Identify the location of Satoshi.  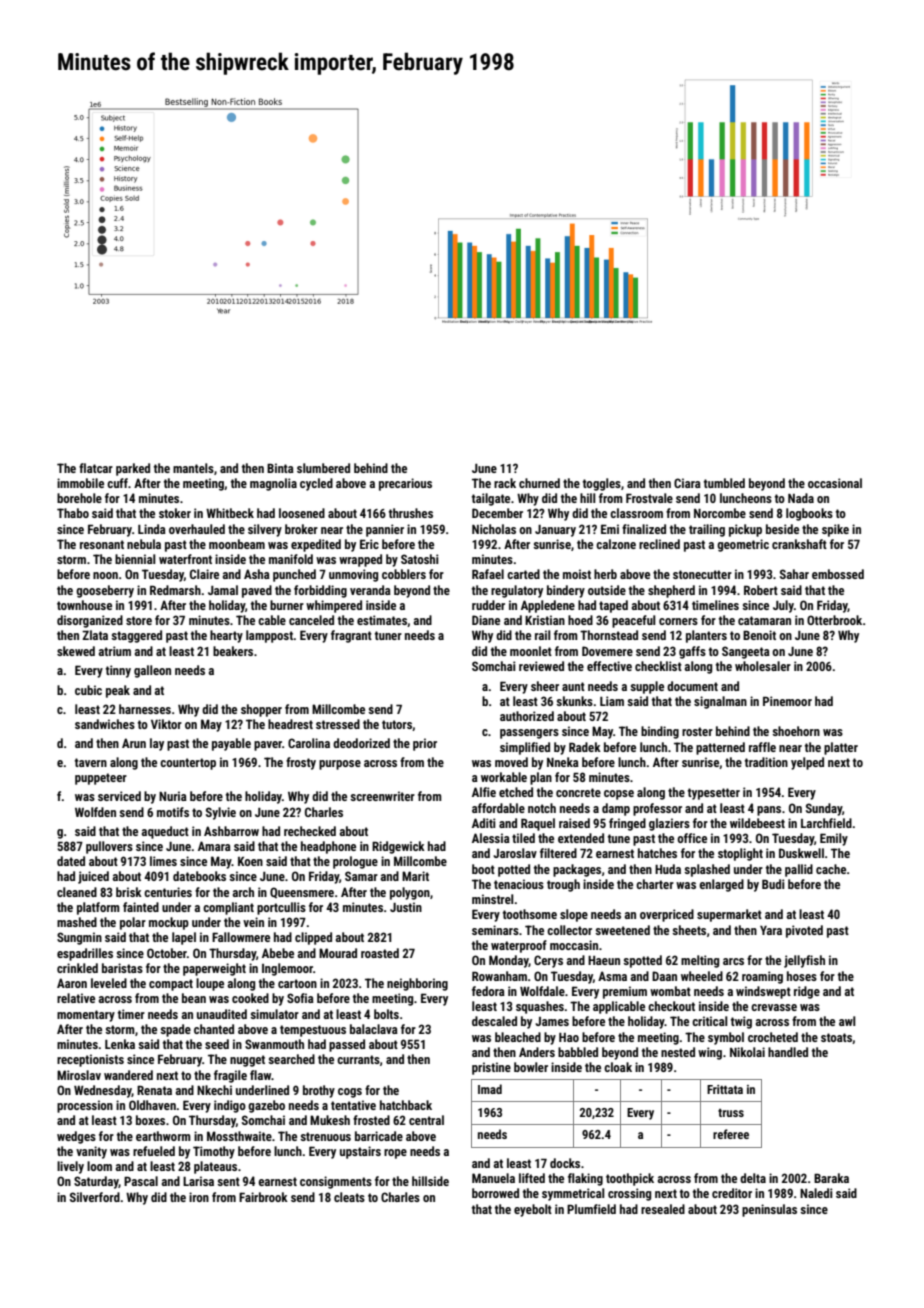
(420, 559).
